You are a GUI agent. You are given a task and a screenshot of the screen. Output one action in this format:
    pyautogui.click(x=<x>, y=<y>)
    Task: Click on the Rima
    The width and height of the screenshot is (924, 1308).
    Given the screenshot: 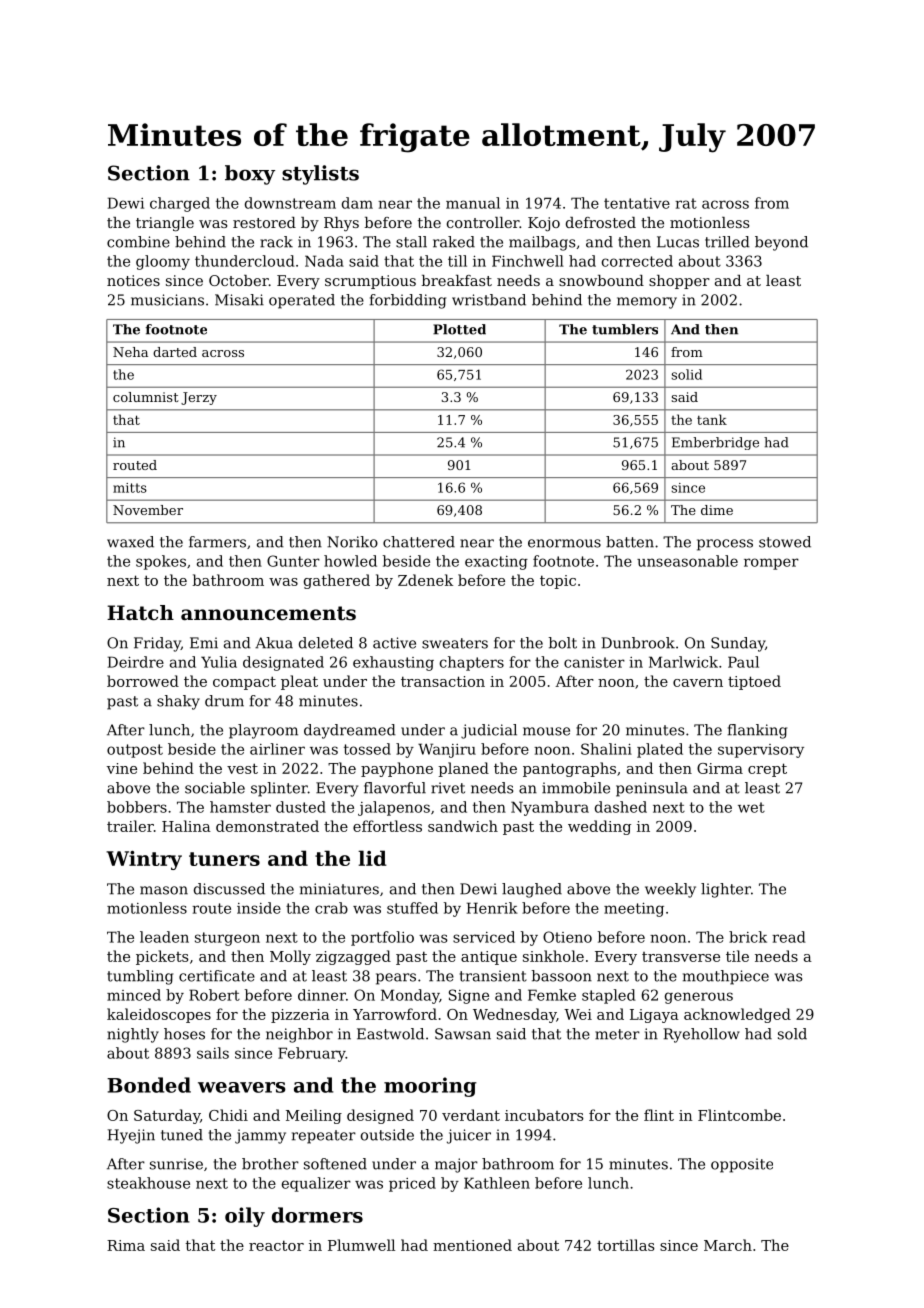 What is the action you would take?
    pyautogui.click(x=126, y=1245)
